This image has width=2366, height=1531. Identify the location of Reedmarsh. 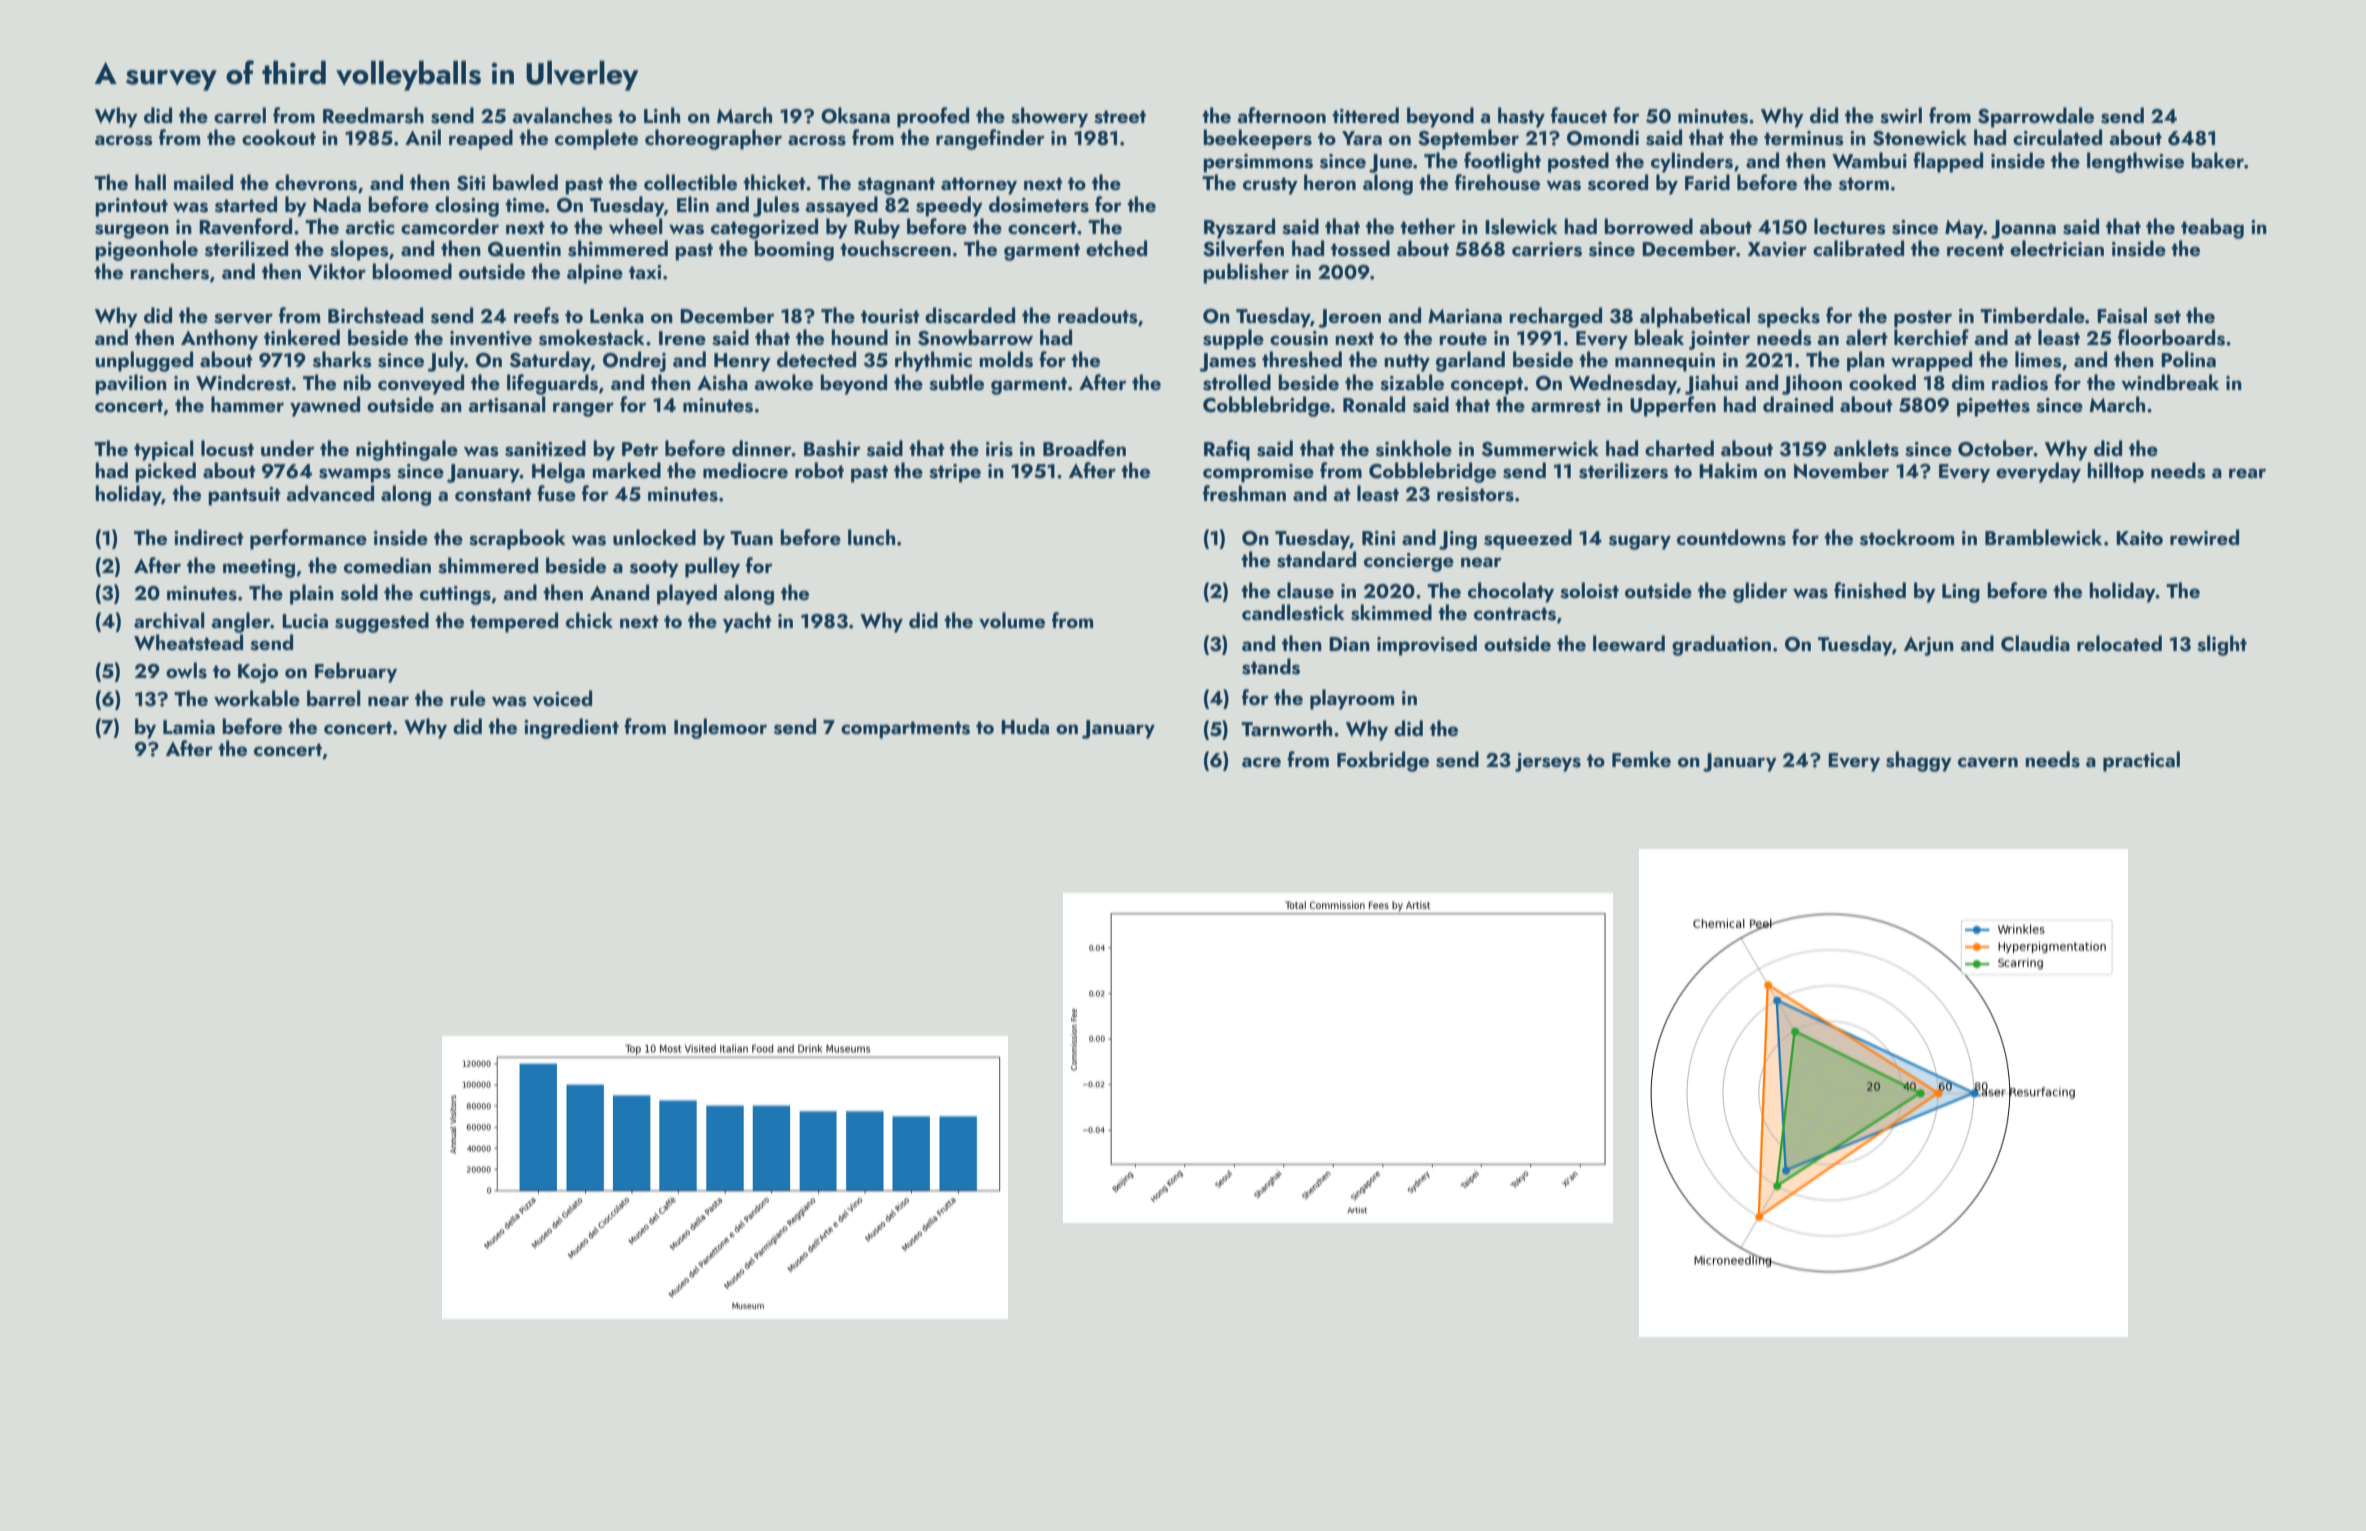
(373, 115).
